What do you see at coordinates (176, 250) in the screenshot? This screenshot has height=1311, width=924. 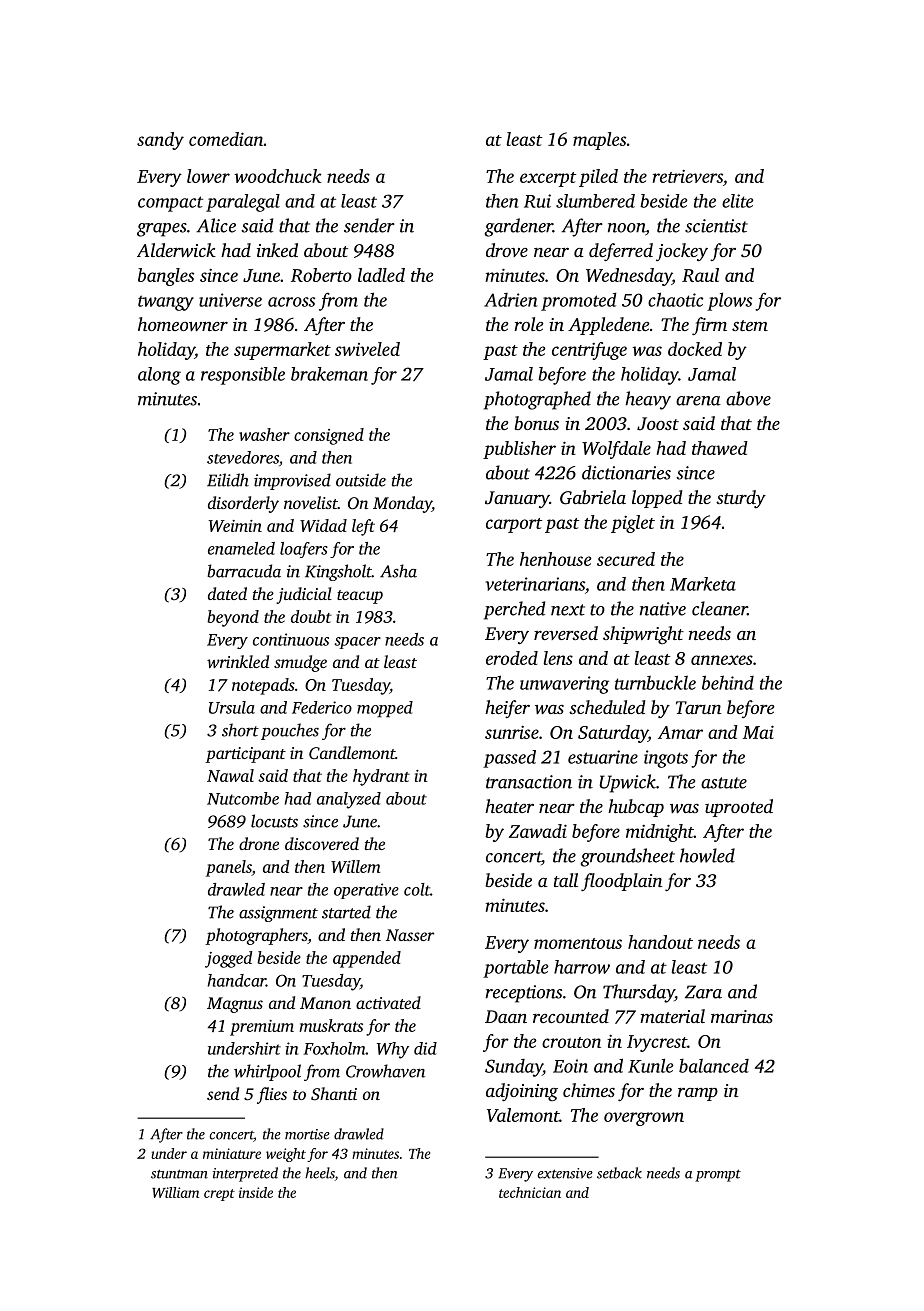 I see `Alderwick` at bounding box center [176, 250].
